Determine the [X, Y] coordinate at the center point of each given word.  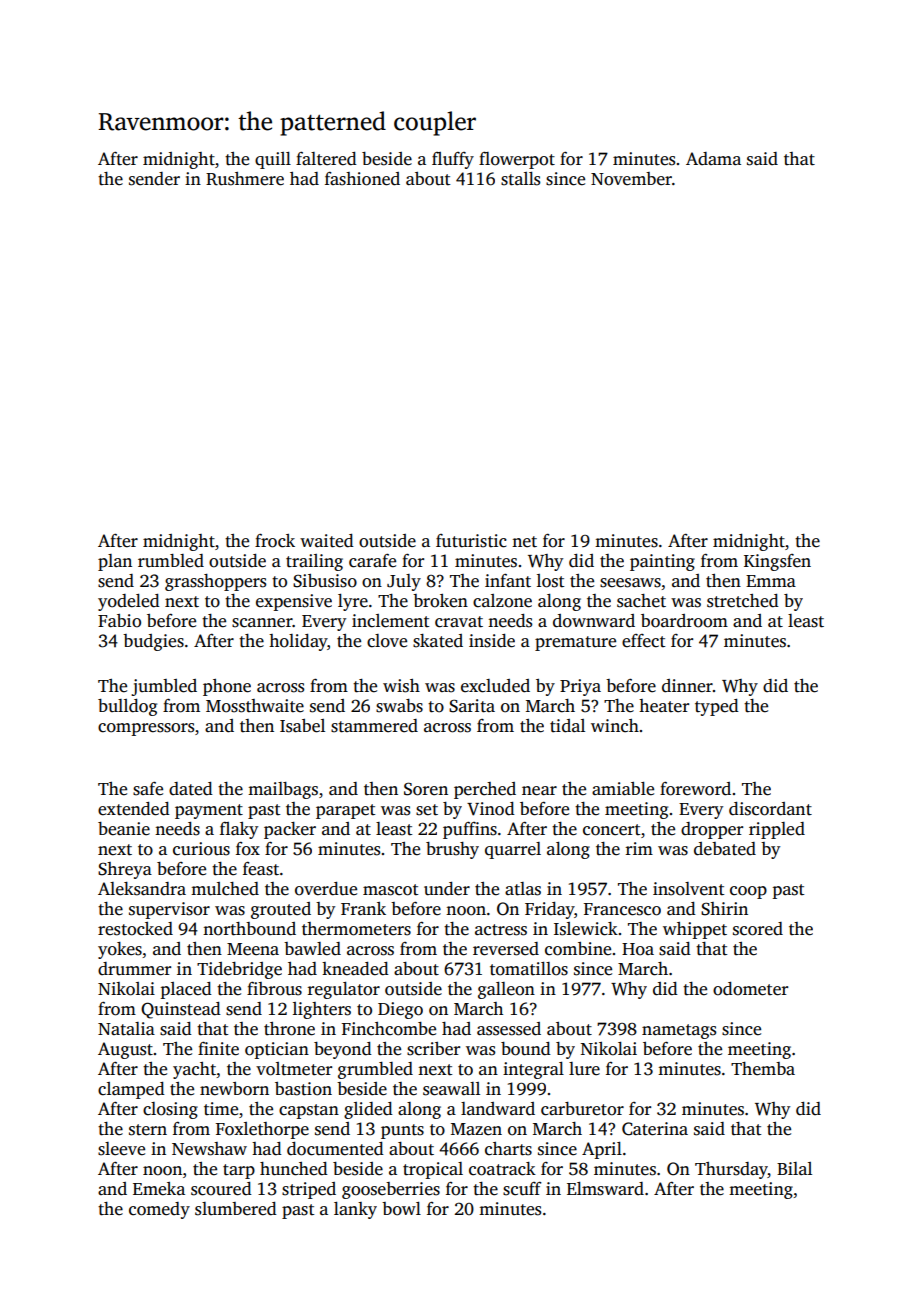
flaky [239, 830]
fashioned [362, 179]
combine [578, 949]
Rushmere [245, 179]
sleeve [121, 1149]
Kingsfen [777, 562]
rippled [777, 830]
